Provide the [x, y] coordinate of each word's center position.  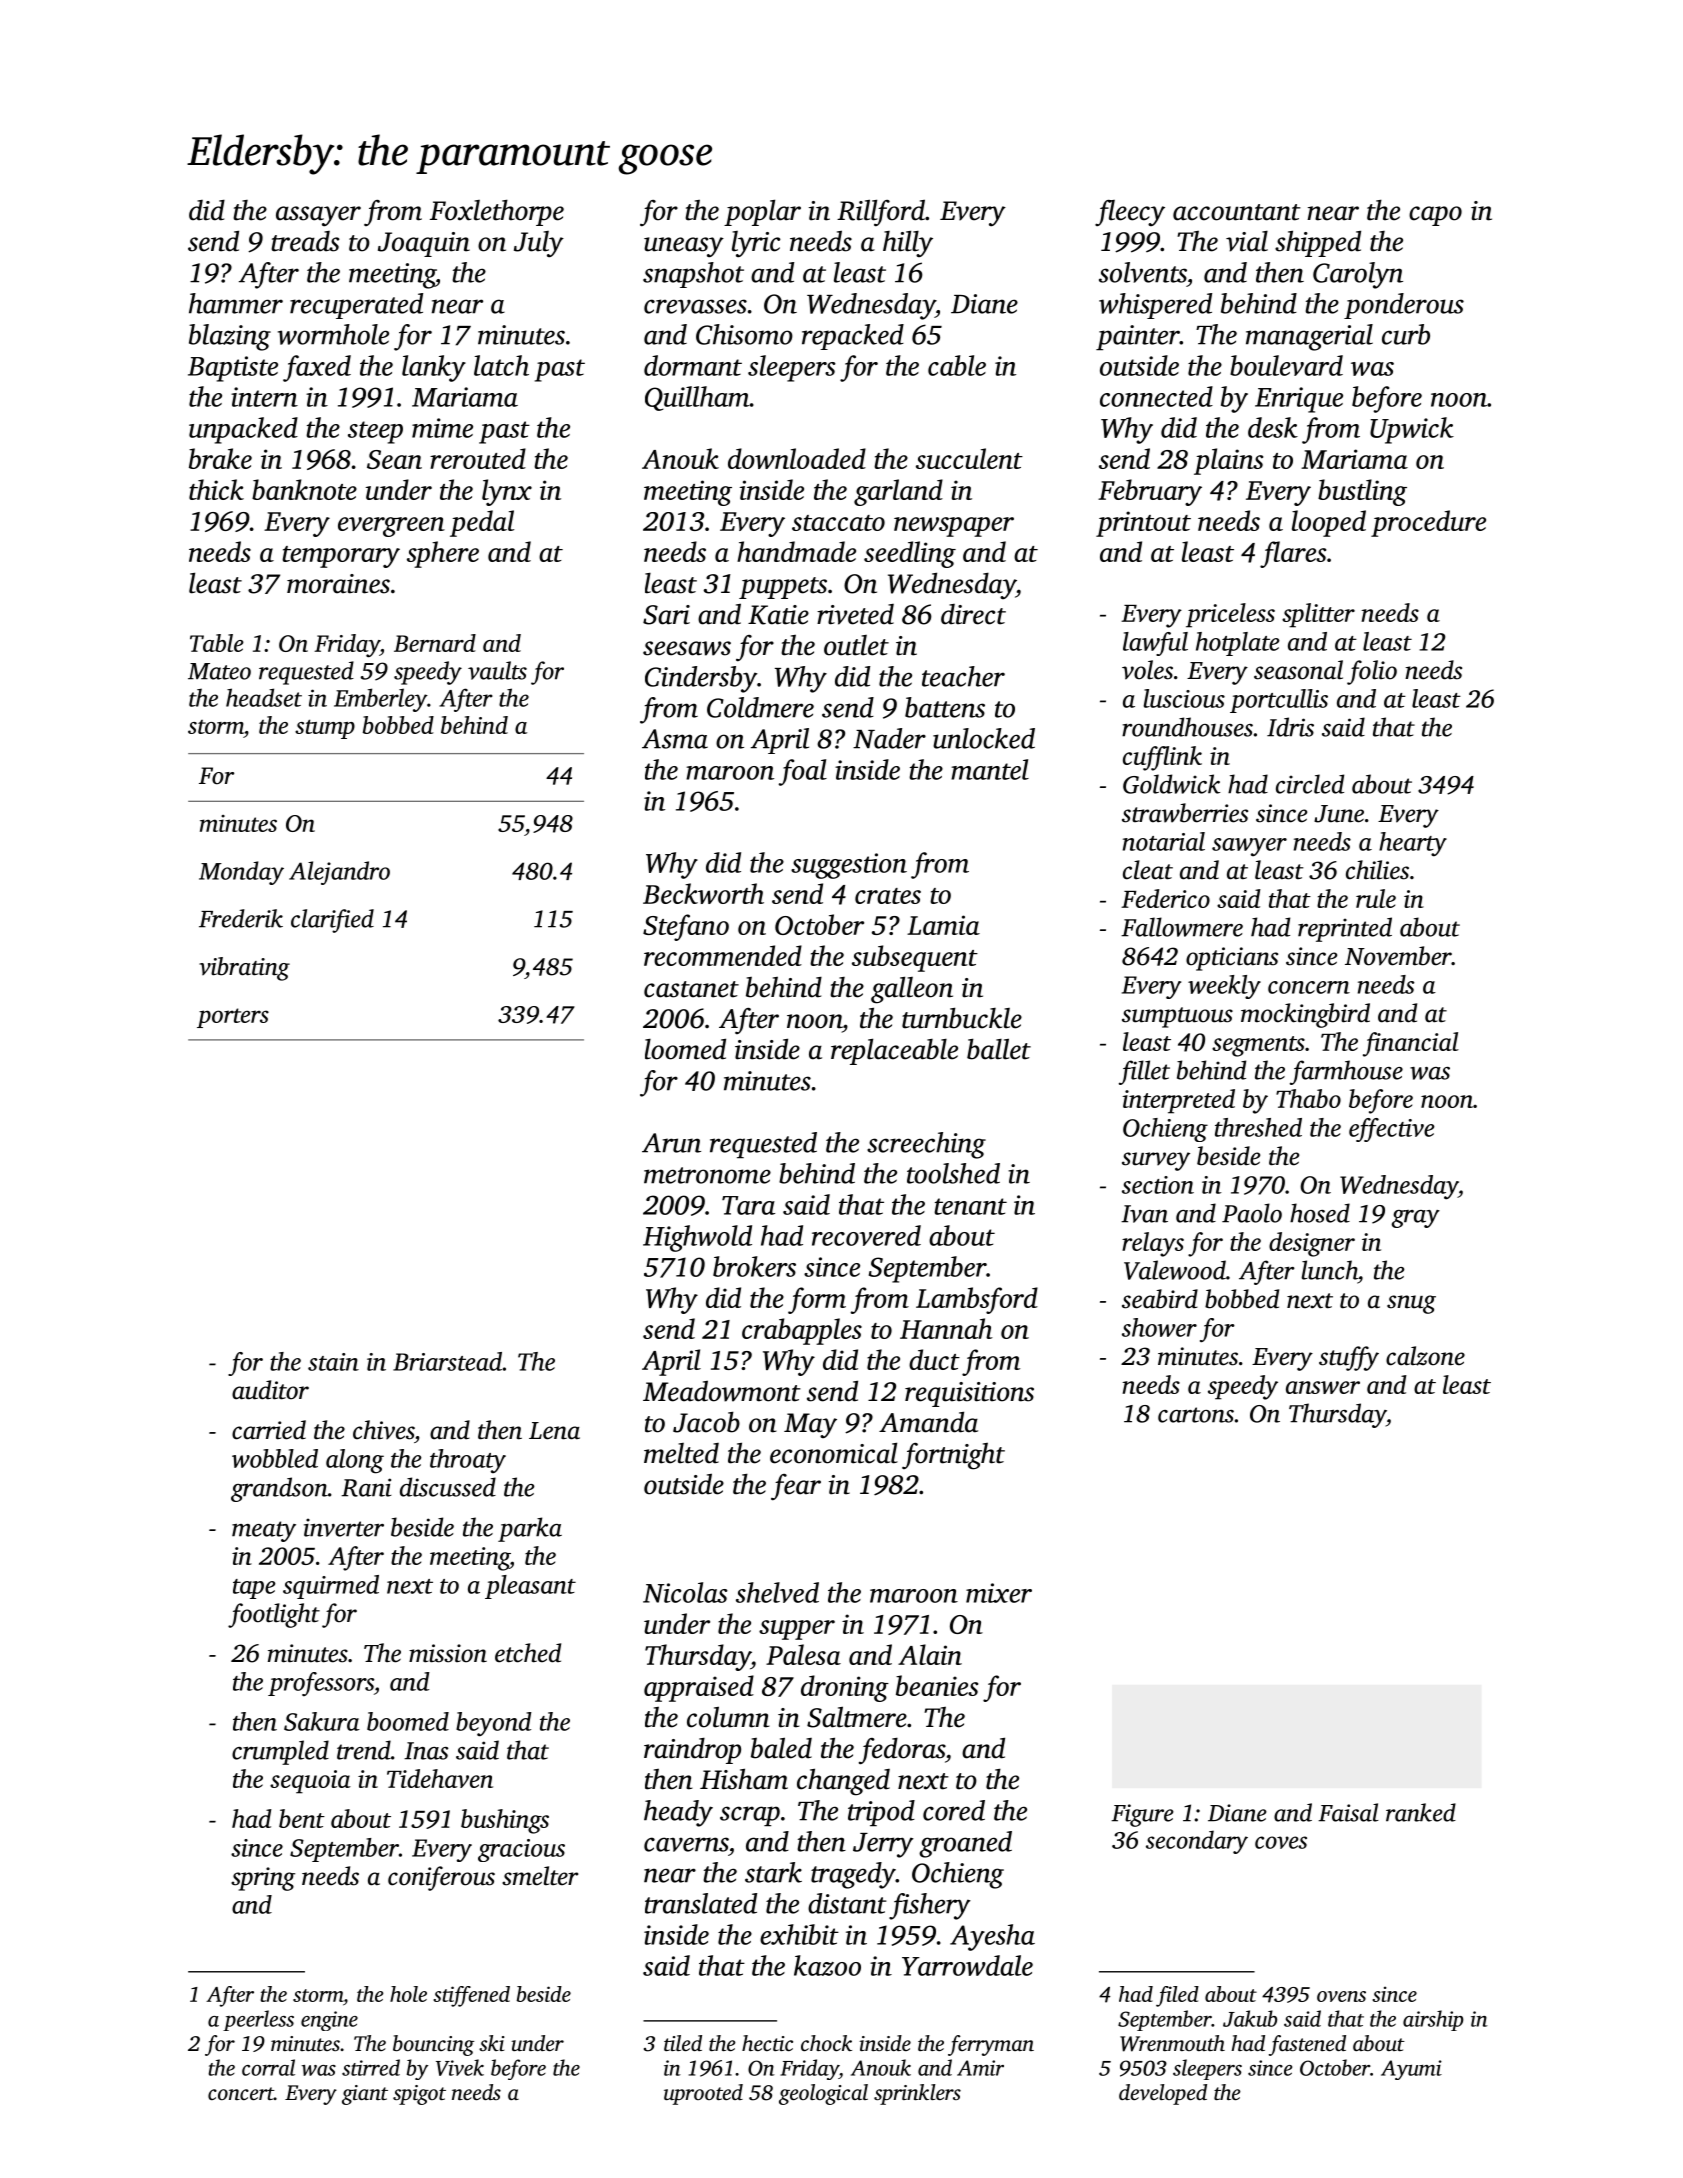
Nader [889, 738]
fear [796, 1487]
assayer [318, 216]
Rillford [881, 213]
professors [321, 1684]
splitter [1318, 615]
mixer [999, 1593]
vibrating [244, 969]
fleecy [1130, 213]
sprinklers [917, 2094]
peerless [258, 2020]
